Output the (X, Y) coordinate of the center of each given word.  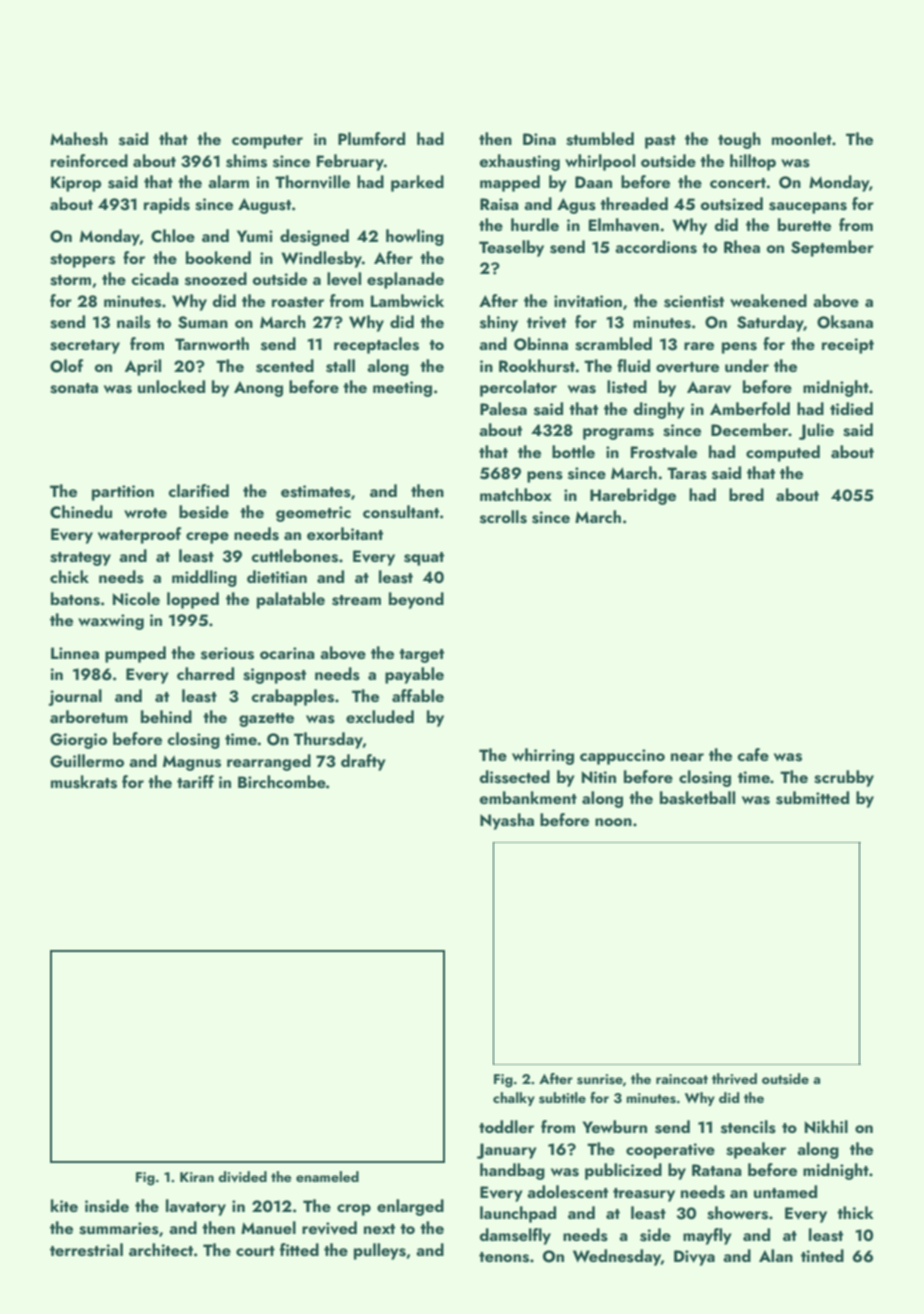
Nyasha (507, 821)
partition (123, 493)
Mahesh (79, 139)
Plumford (371, 138)
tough (739, 140)
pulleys (380, 1251)
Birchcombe (282, 781)
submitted (812, 798)
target (421, 656)
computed (783, 453)
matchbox (516, 494)
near (687, 757)
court (255, 1251)
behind (166, 716)
